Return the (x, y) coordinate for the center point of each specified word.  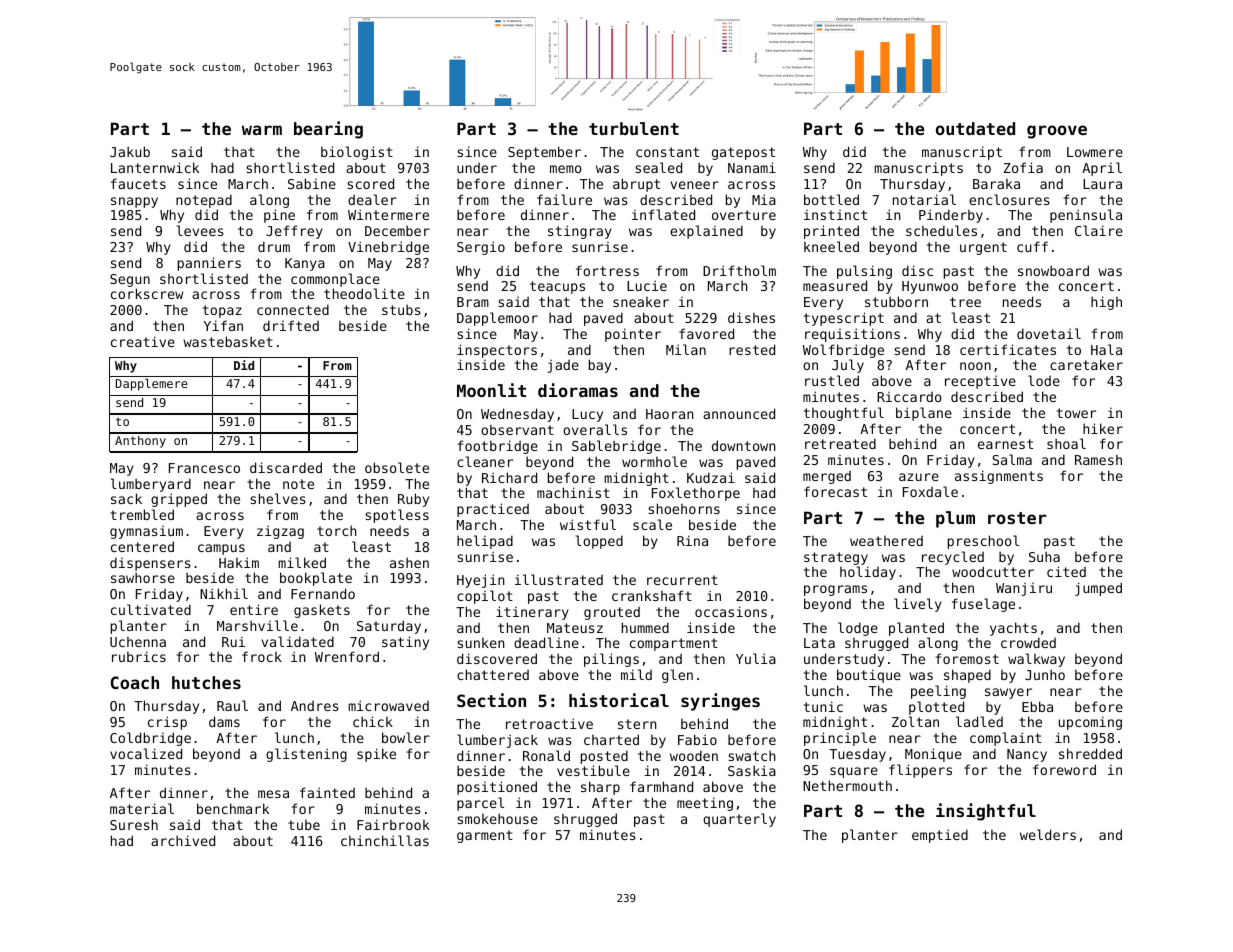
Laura (1102, 184)
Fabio (697, 739)
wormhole (654, 461)
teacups (557, 287)
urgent (983, 248)
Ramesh (1098, 460)
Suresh (134, 824)
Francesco (204, 468)
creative (143, 341)
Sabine (312, 183)
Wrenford (347, 656)
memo (566, 169)
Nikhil (224, 593)
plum (955, 519)
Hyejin (481, 581)
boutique (869, 676)
